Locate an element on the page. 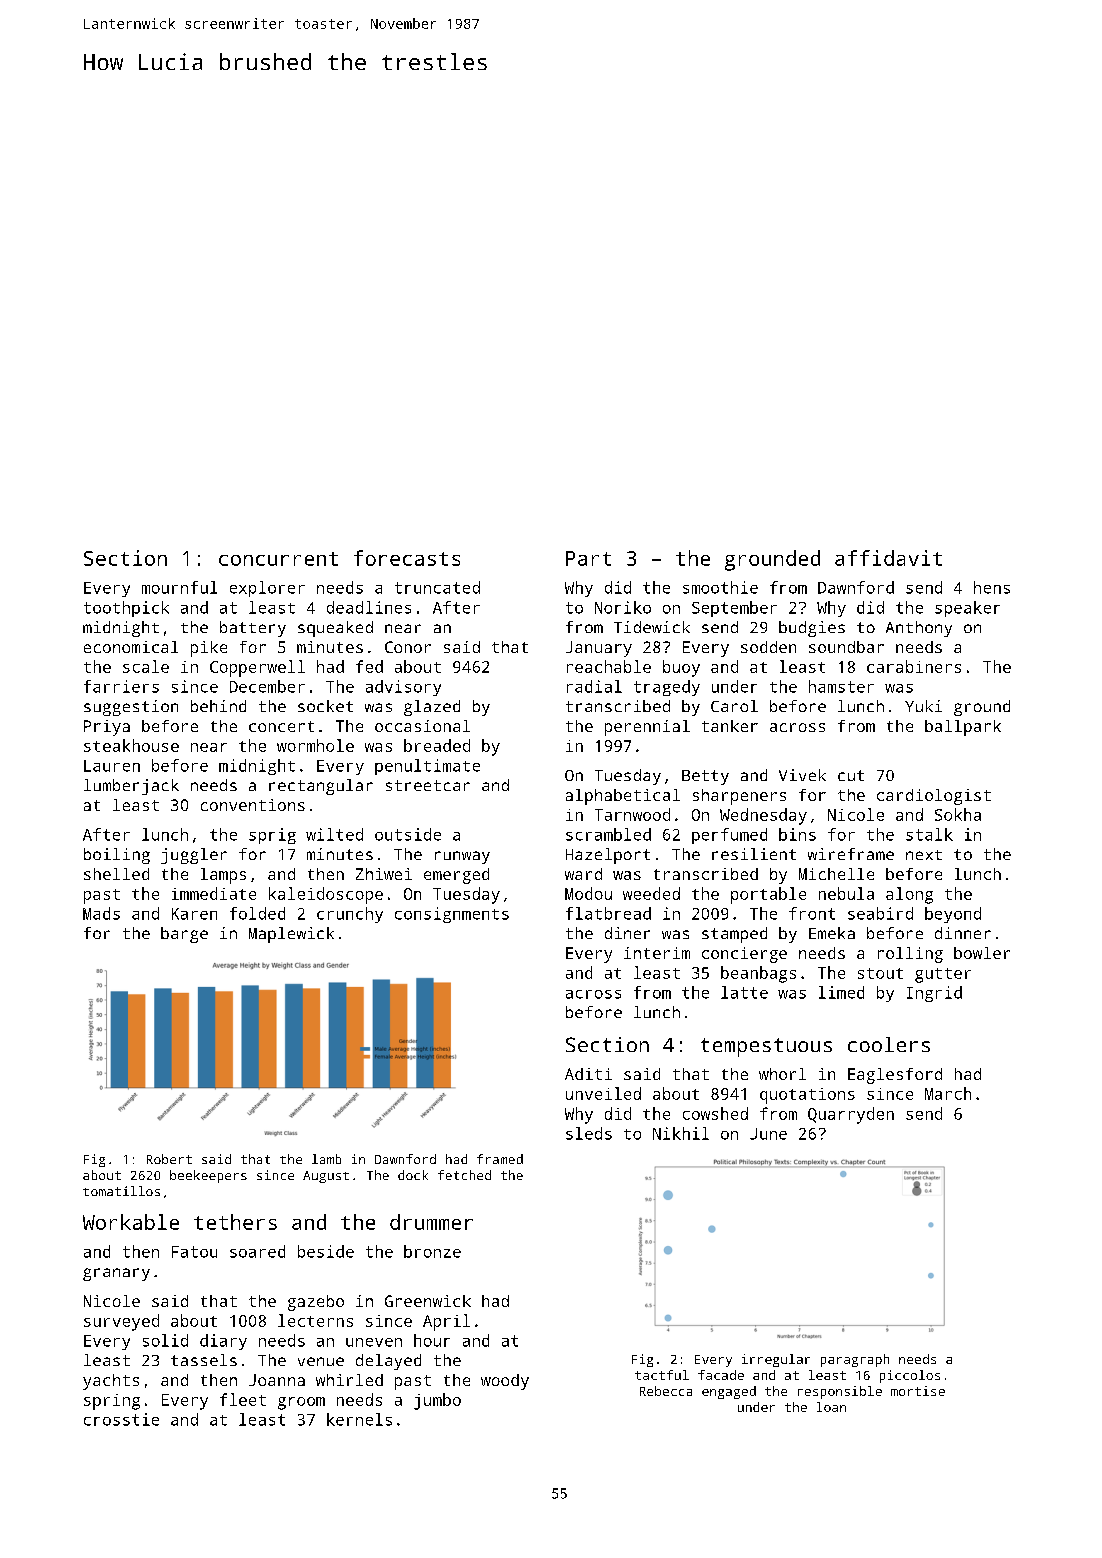  gazebo is located at coordinates (316, 1303).
